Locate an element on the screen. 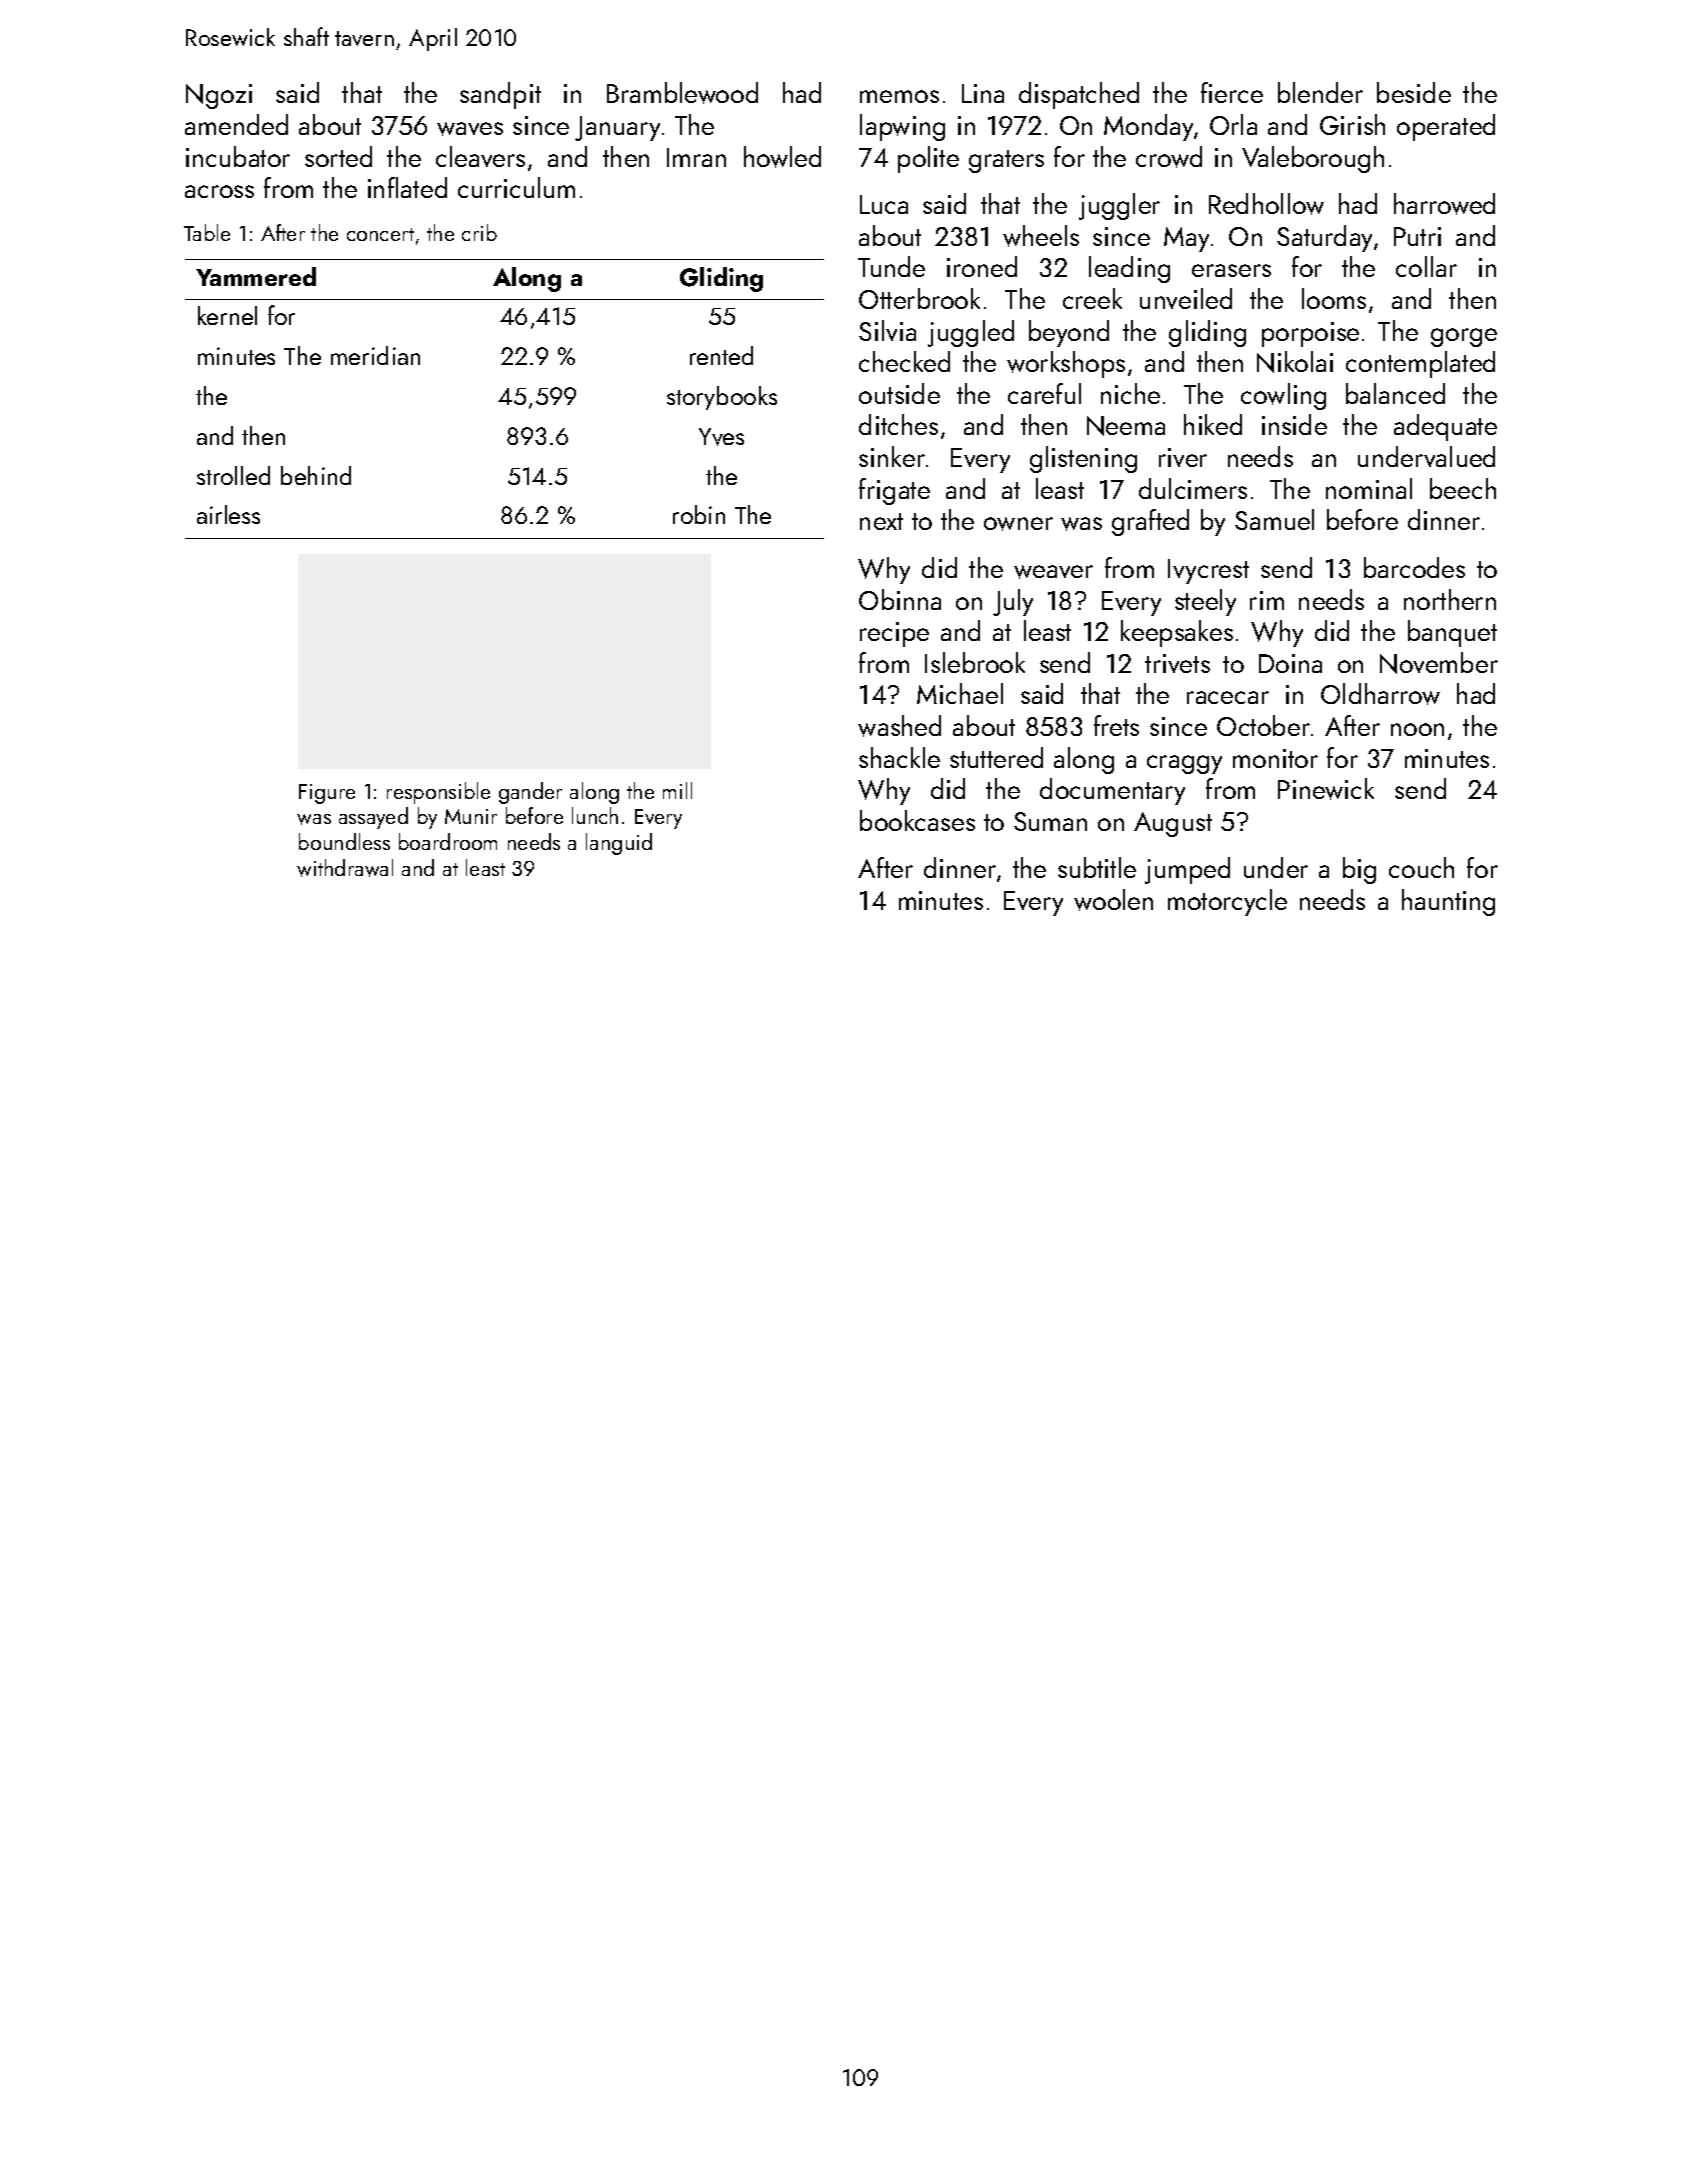 The width and height of the screenshot is (1683, 2178). noon is located at coordinates (1417, 729).
